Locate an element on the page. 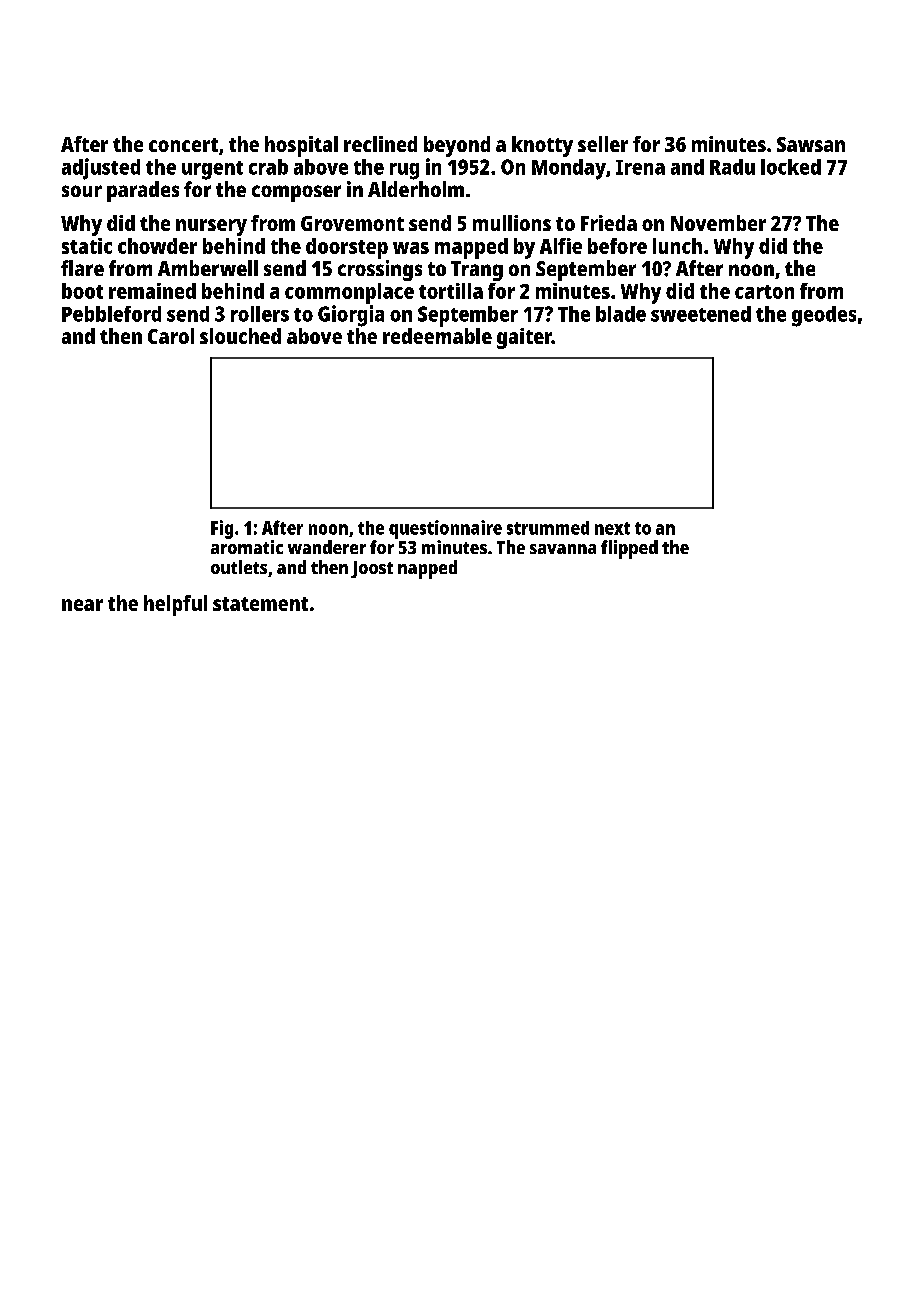 This image has height=1311, width=924. adjusted is located at coordinates (101, 169).
